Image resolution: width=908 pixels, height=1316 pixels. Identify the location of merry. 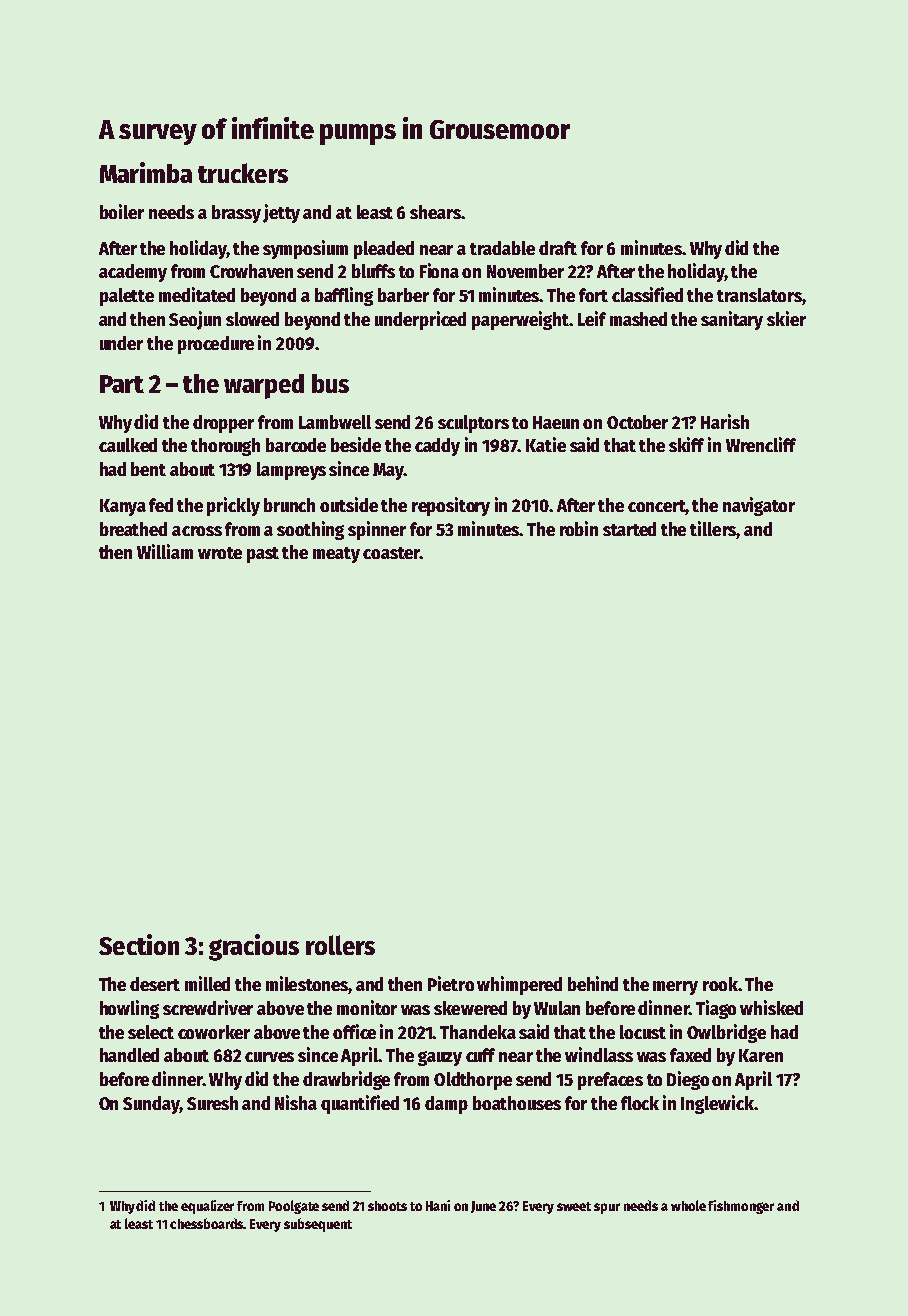
(675, 988).
